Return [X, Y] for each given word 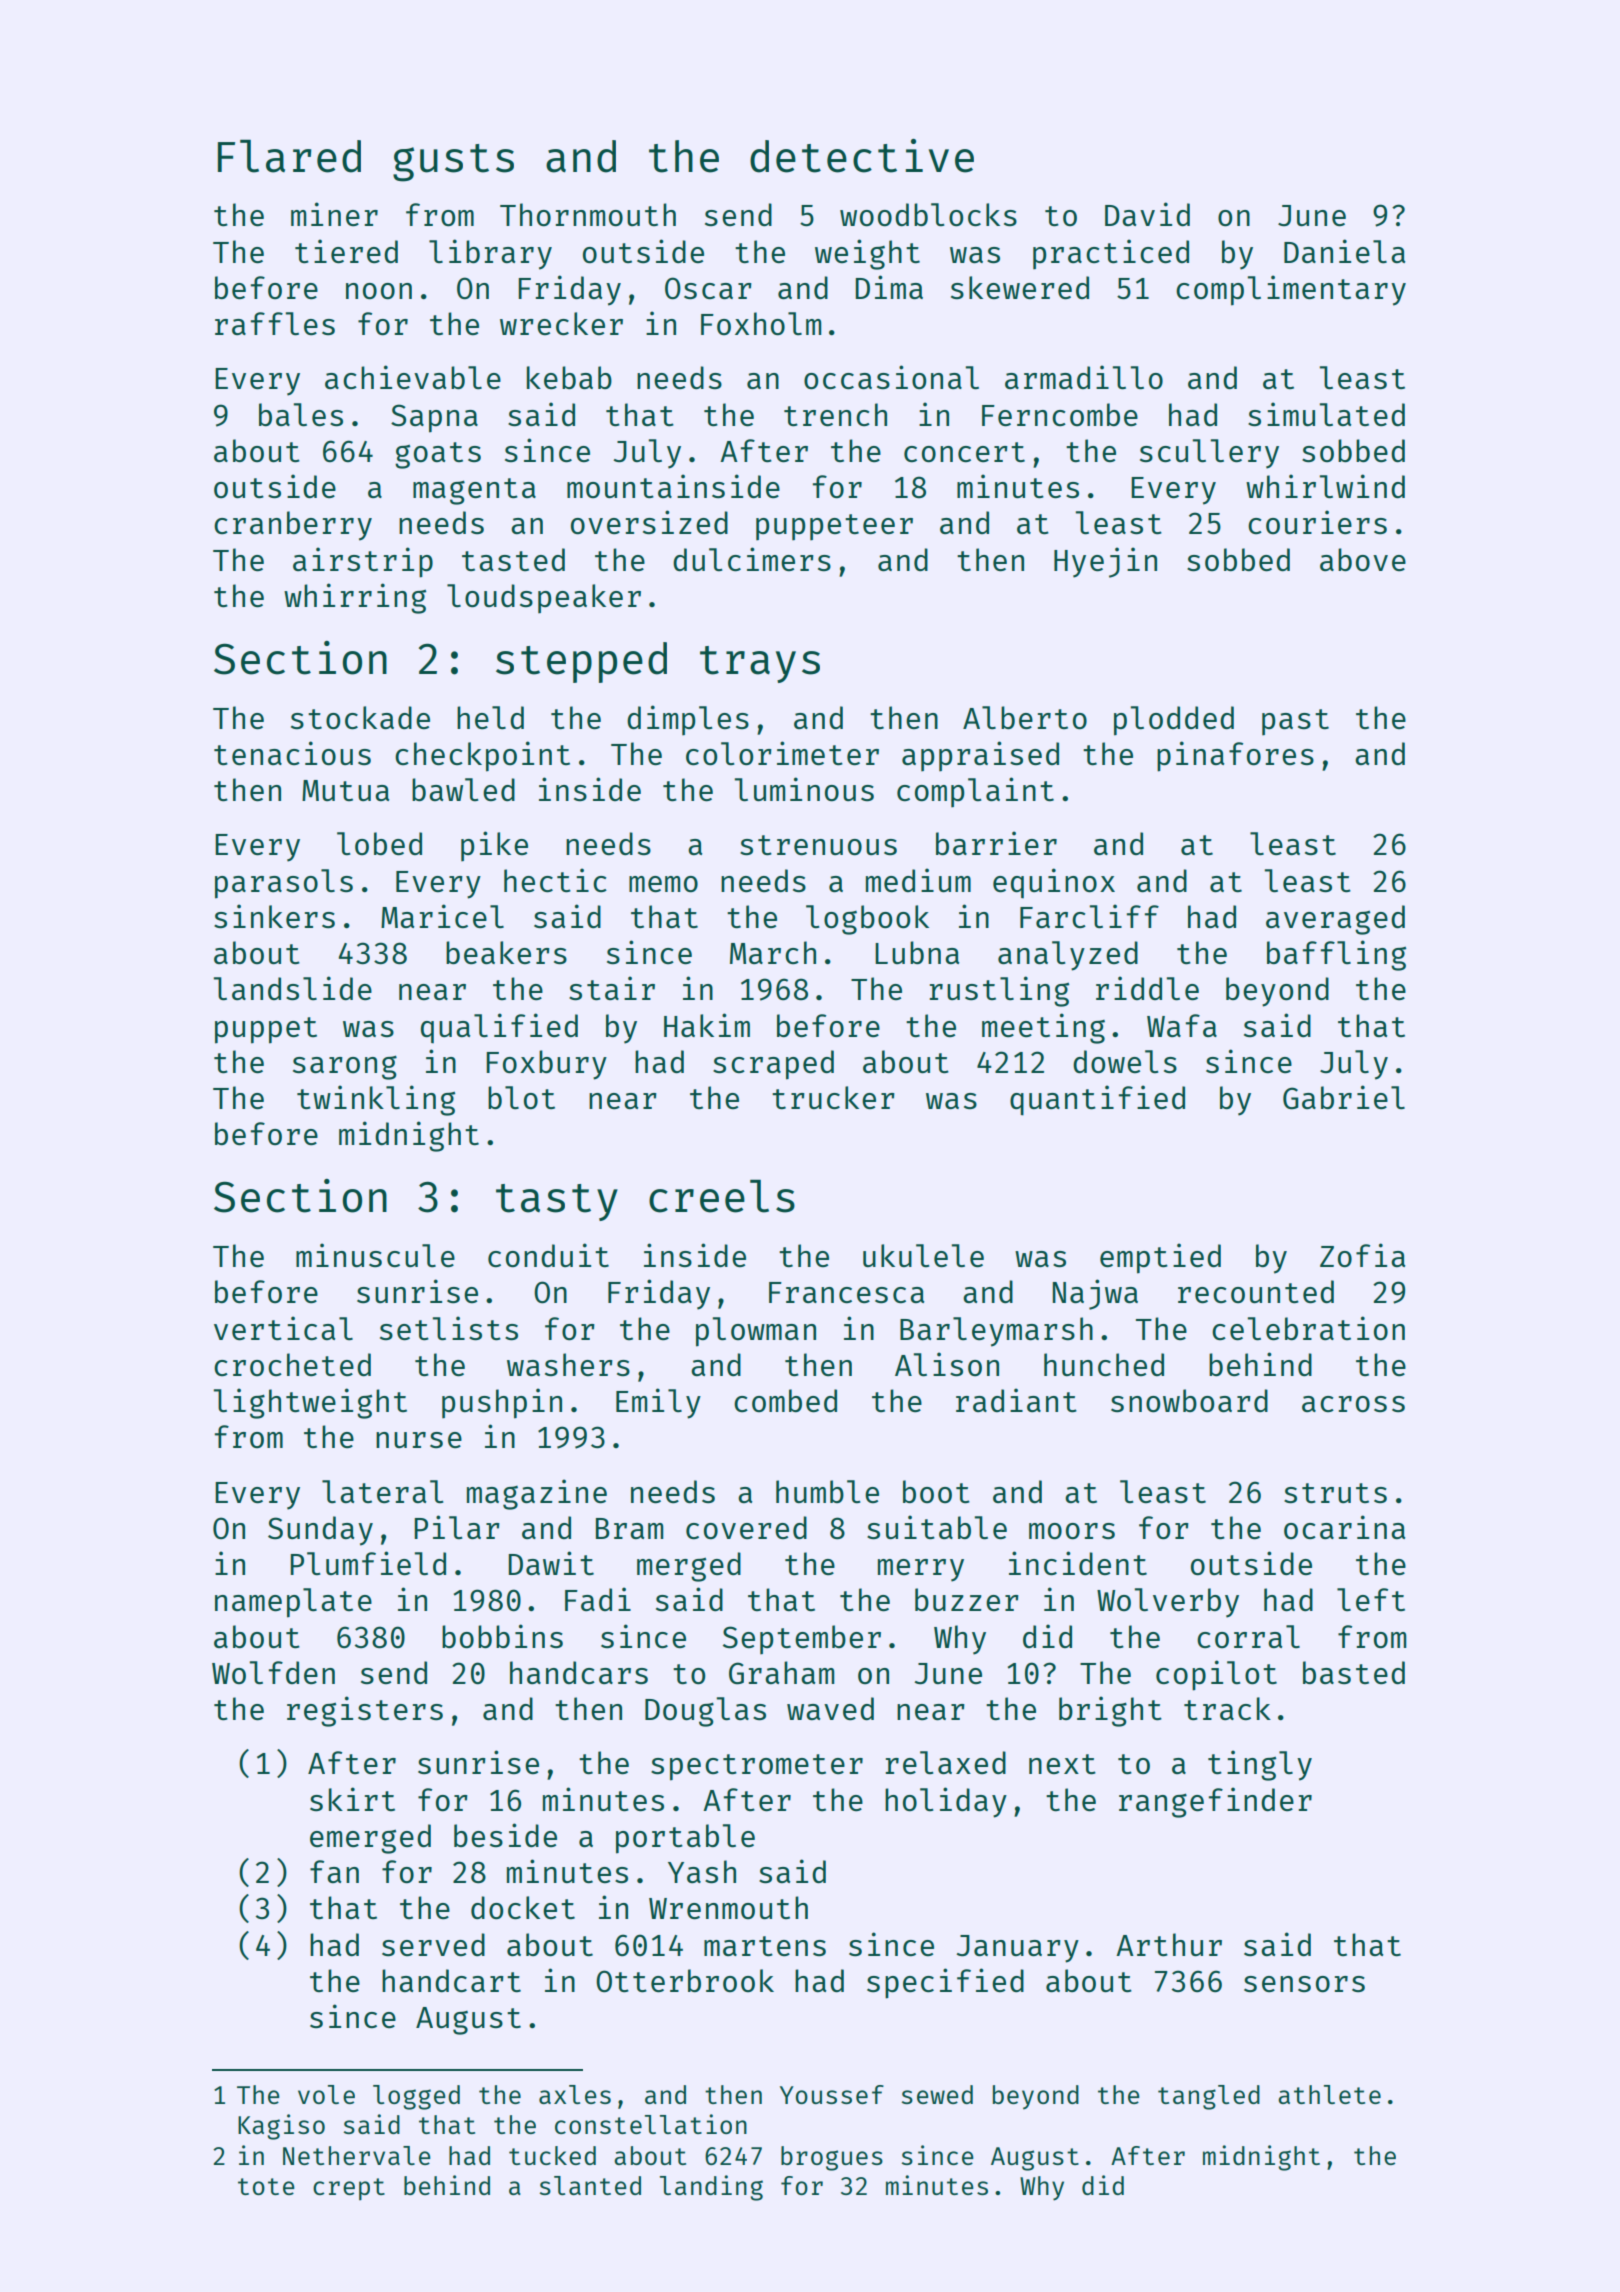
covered [746, 1527]
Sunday [320, 1531]
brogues [832, 2158]
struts [1335, 1493]
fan [334, 1871]
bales [301, 415]
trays [760, 664]
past [1295, 722]
